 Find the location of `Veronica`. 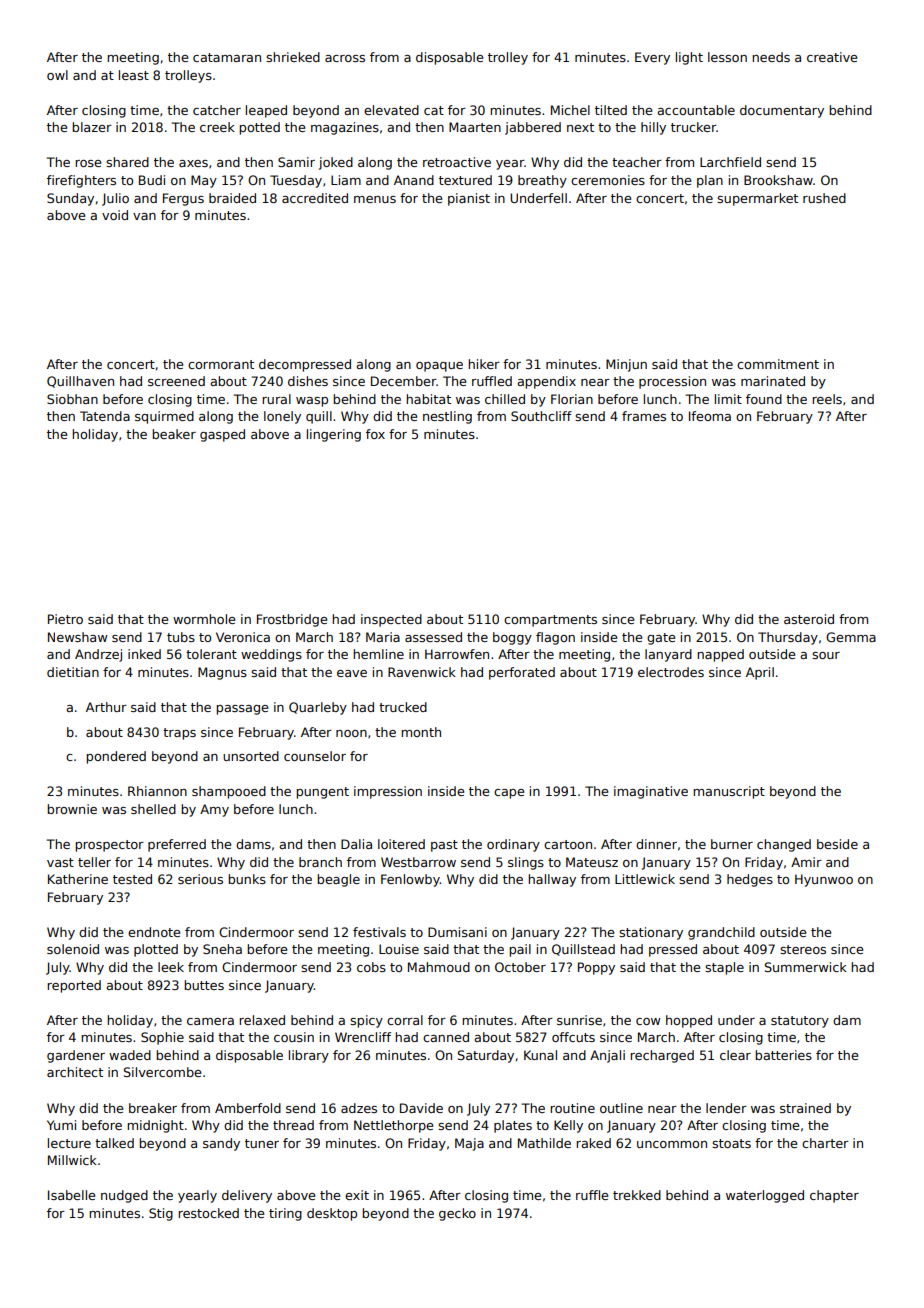

Veronica is located at coordinates (243, 637).
